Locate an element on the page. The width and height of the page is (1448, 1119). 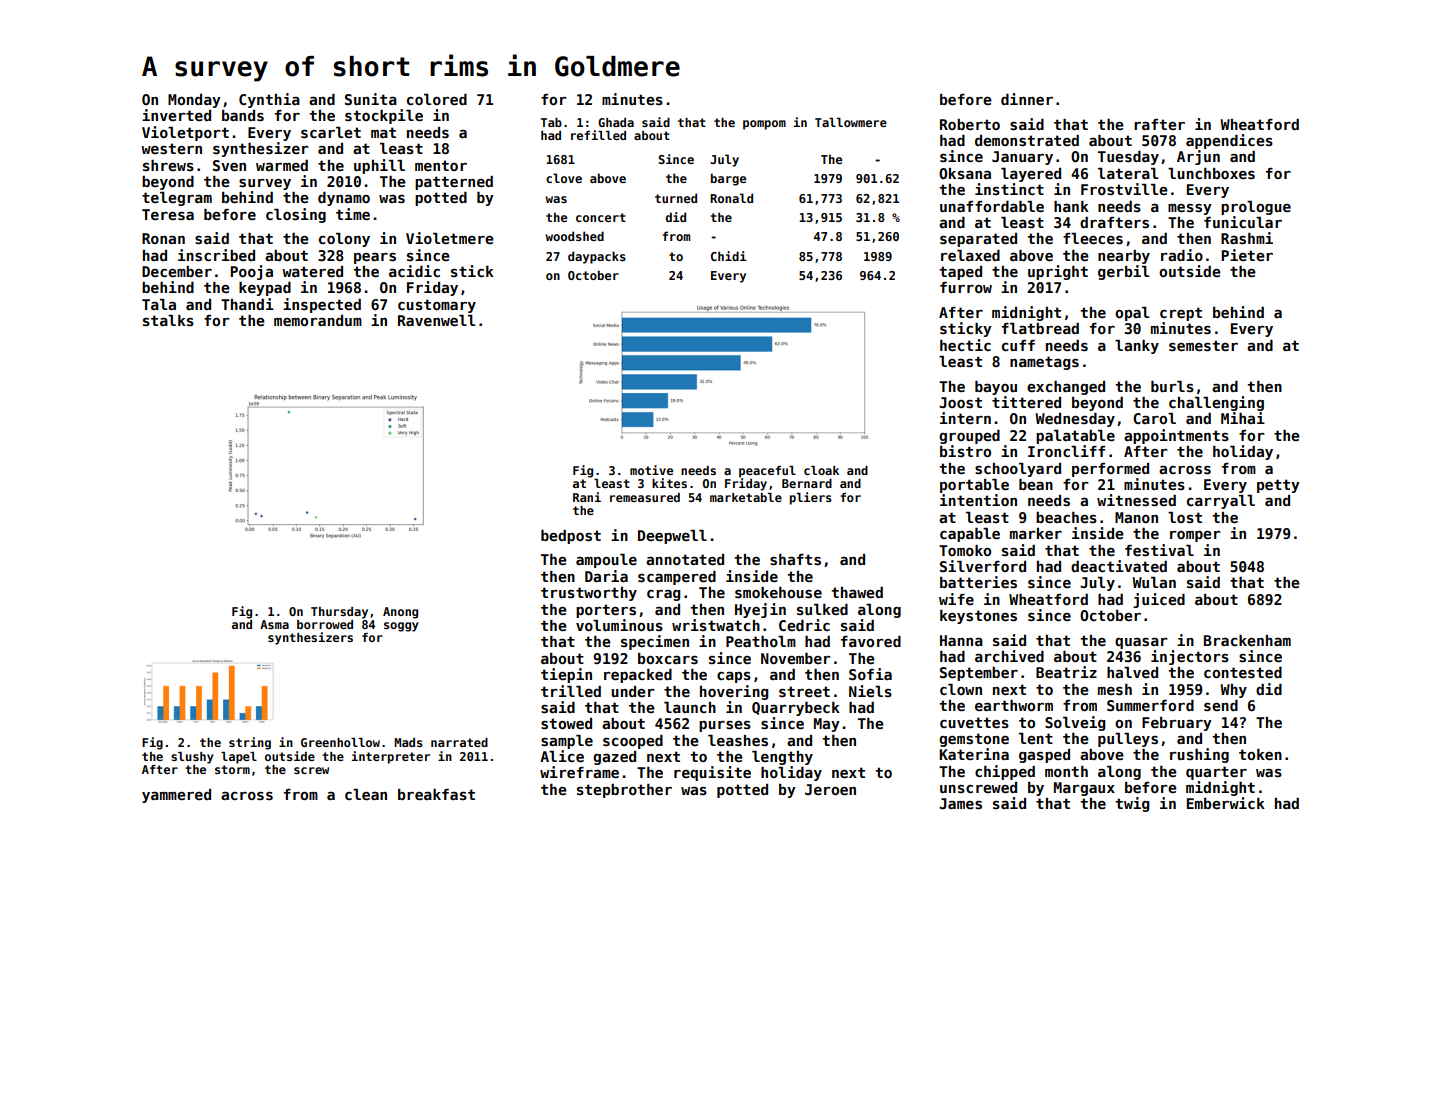
refilled is located at coordinates (598, 135).
